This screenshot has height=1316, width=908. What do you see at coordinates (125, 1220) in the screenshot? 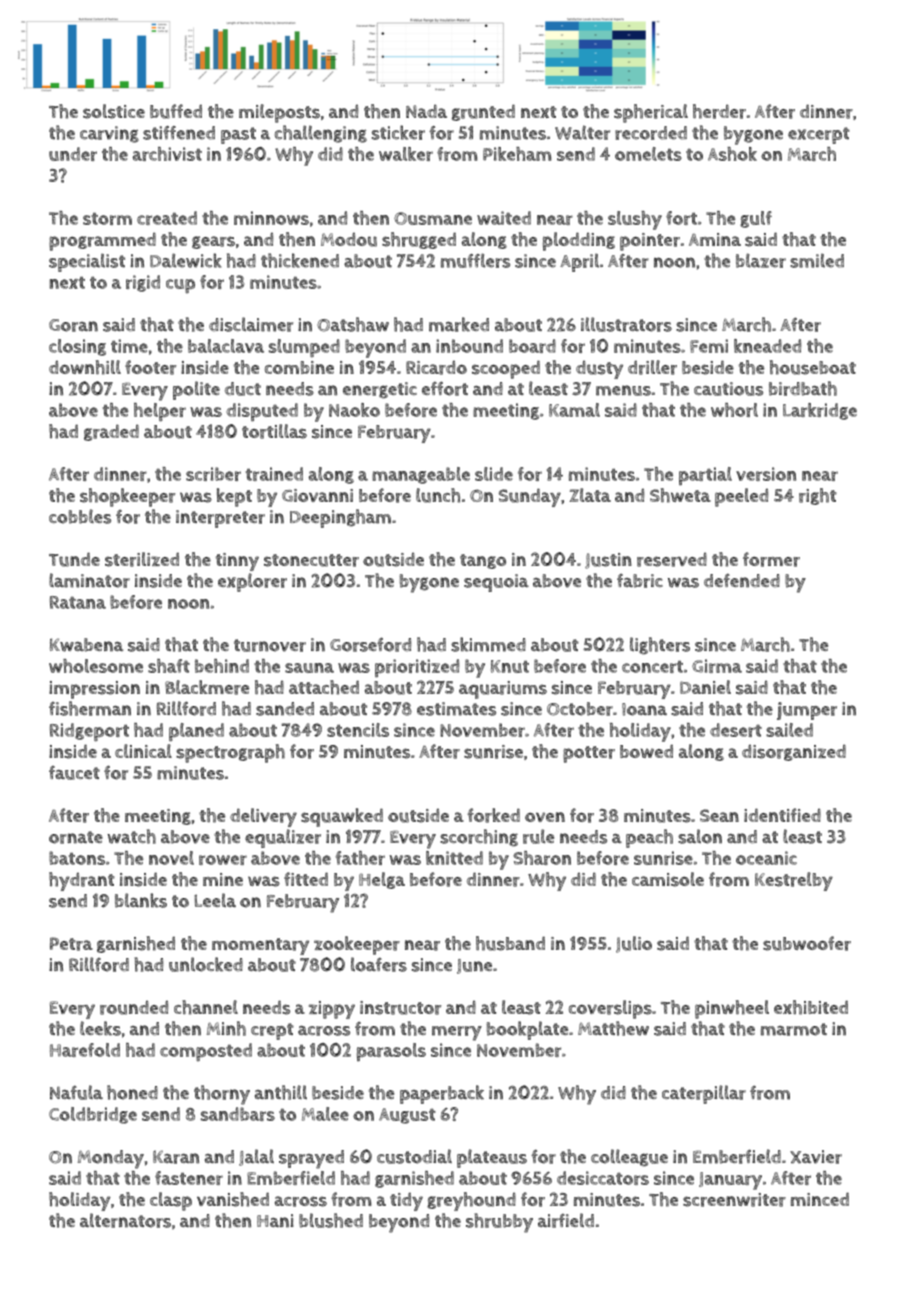
I see `alternators` at bounding box center [125, 1220].
